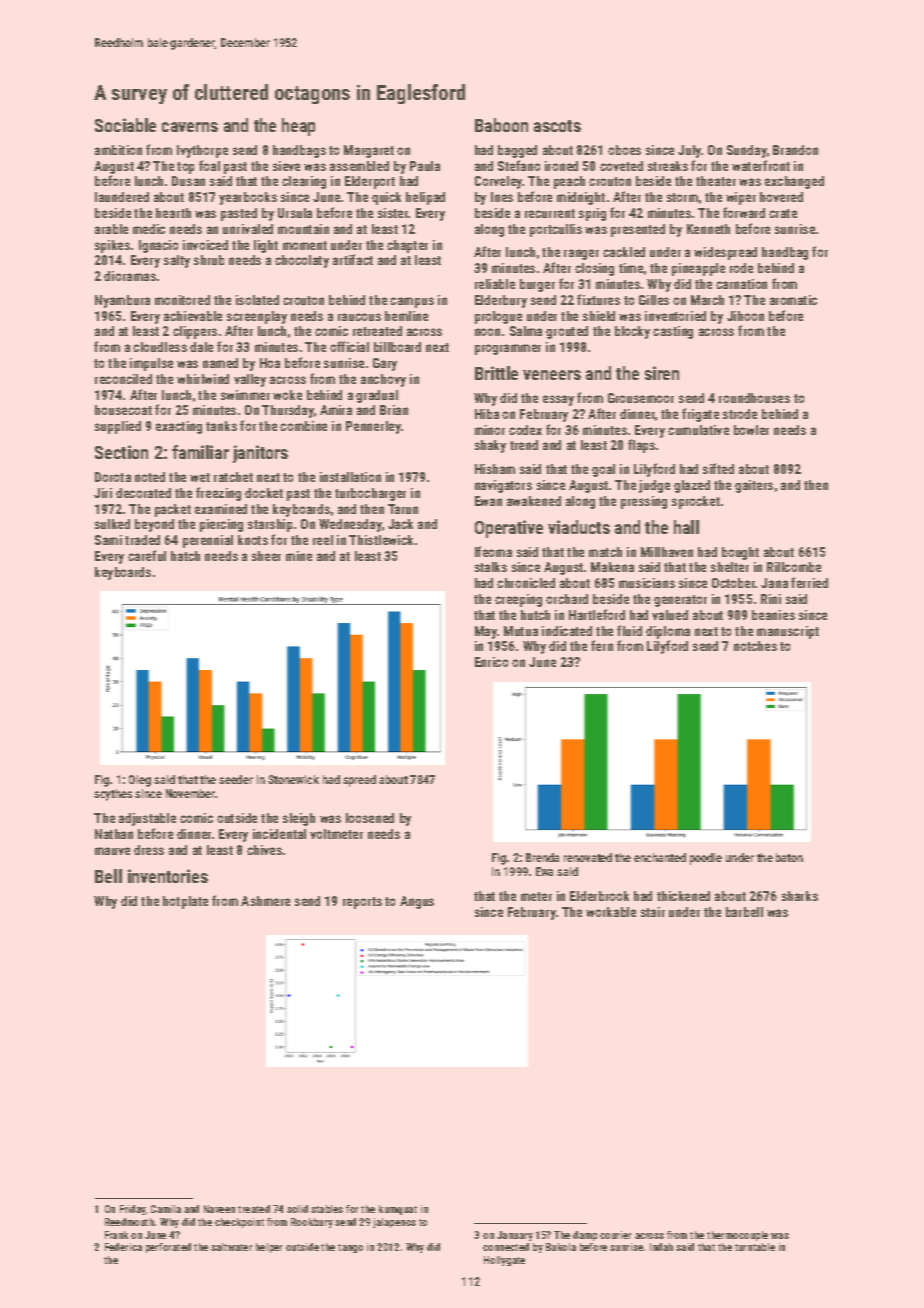 This page has width=924, height=1308. What do you see at coordinates (783, 213) in the page?
I see `crate` at bounding box center [783, 213].
